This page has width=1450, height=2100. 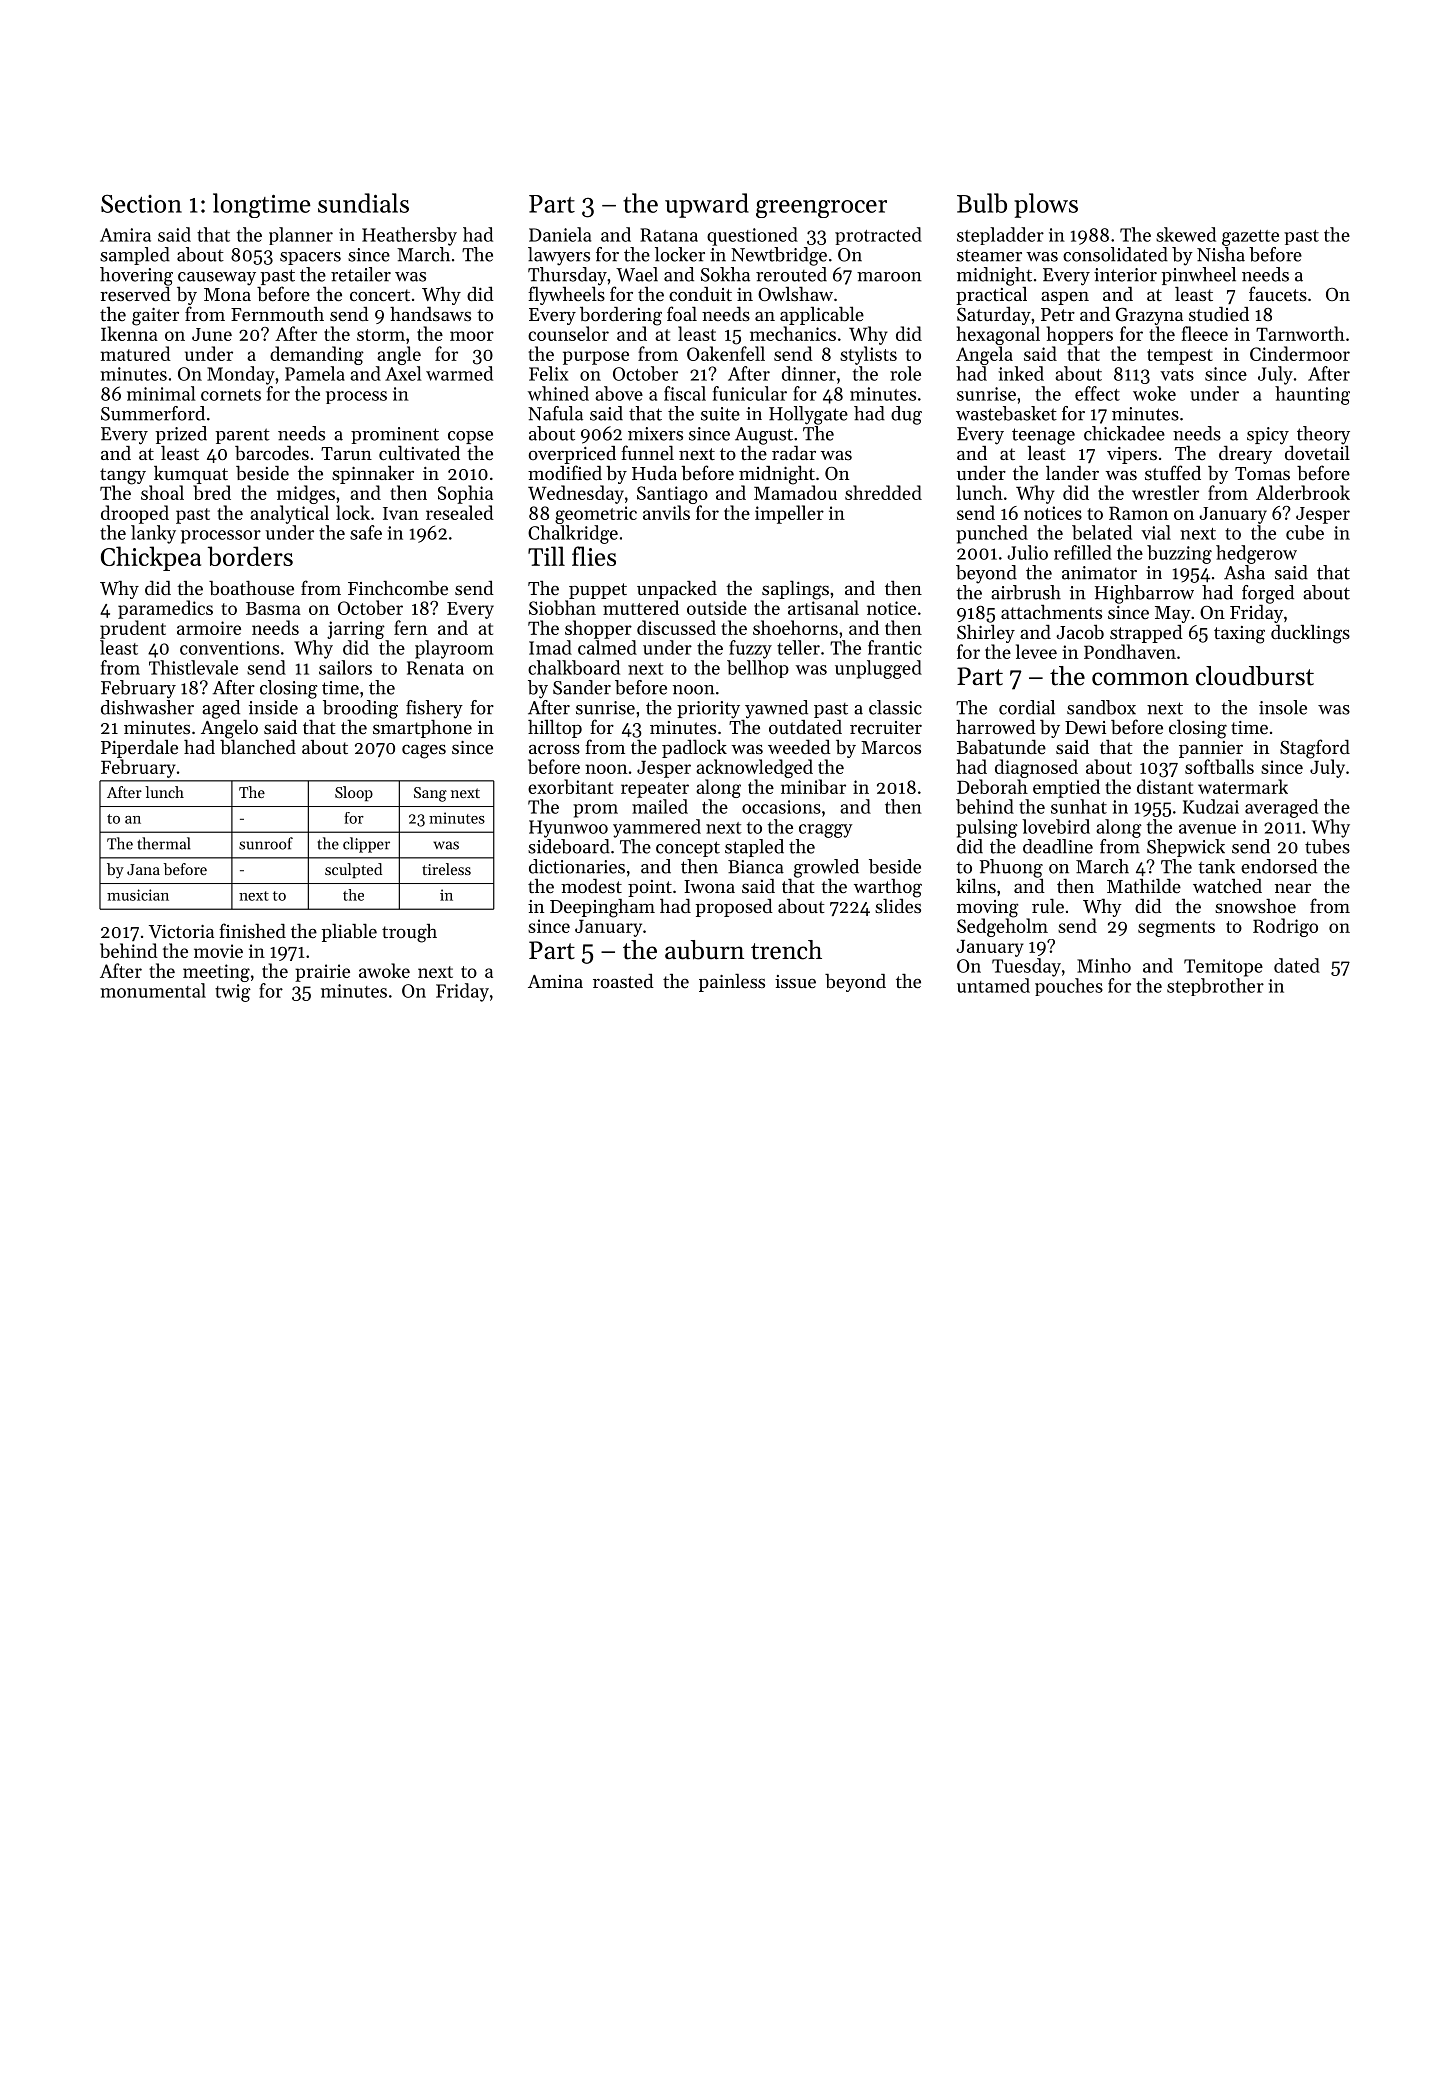 What do you see at coordinates (982, 203) in the page?
I see `Bulb` at bounding box center [982, 203].
